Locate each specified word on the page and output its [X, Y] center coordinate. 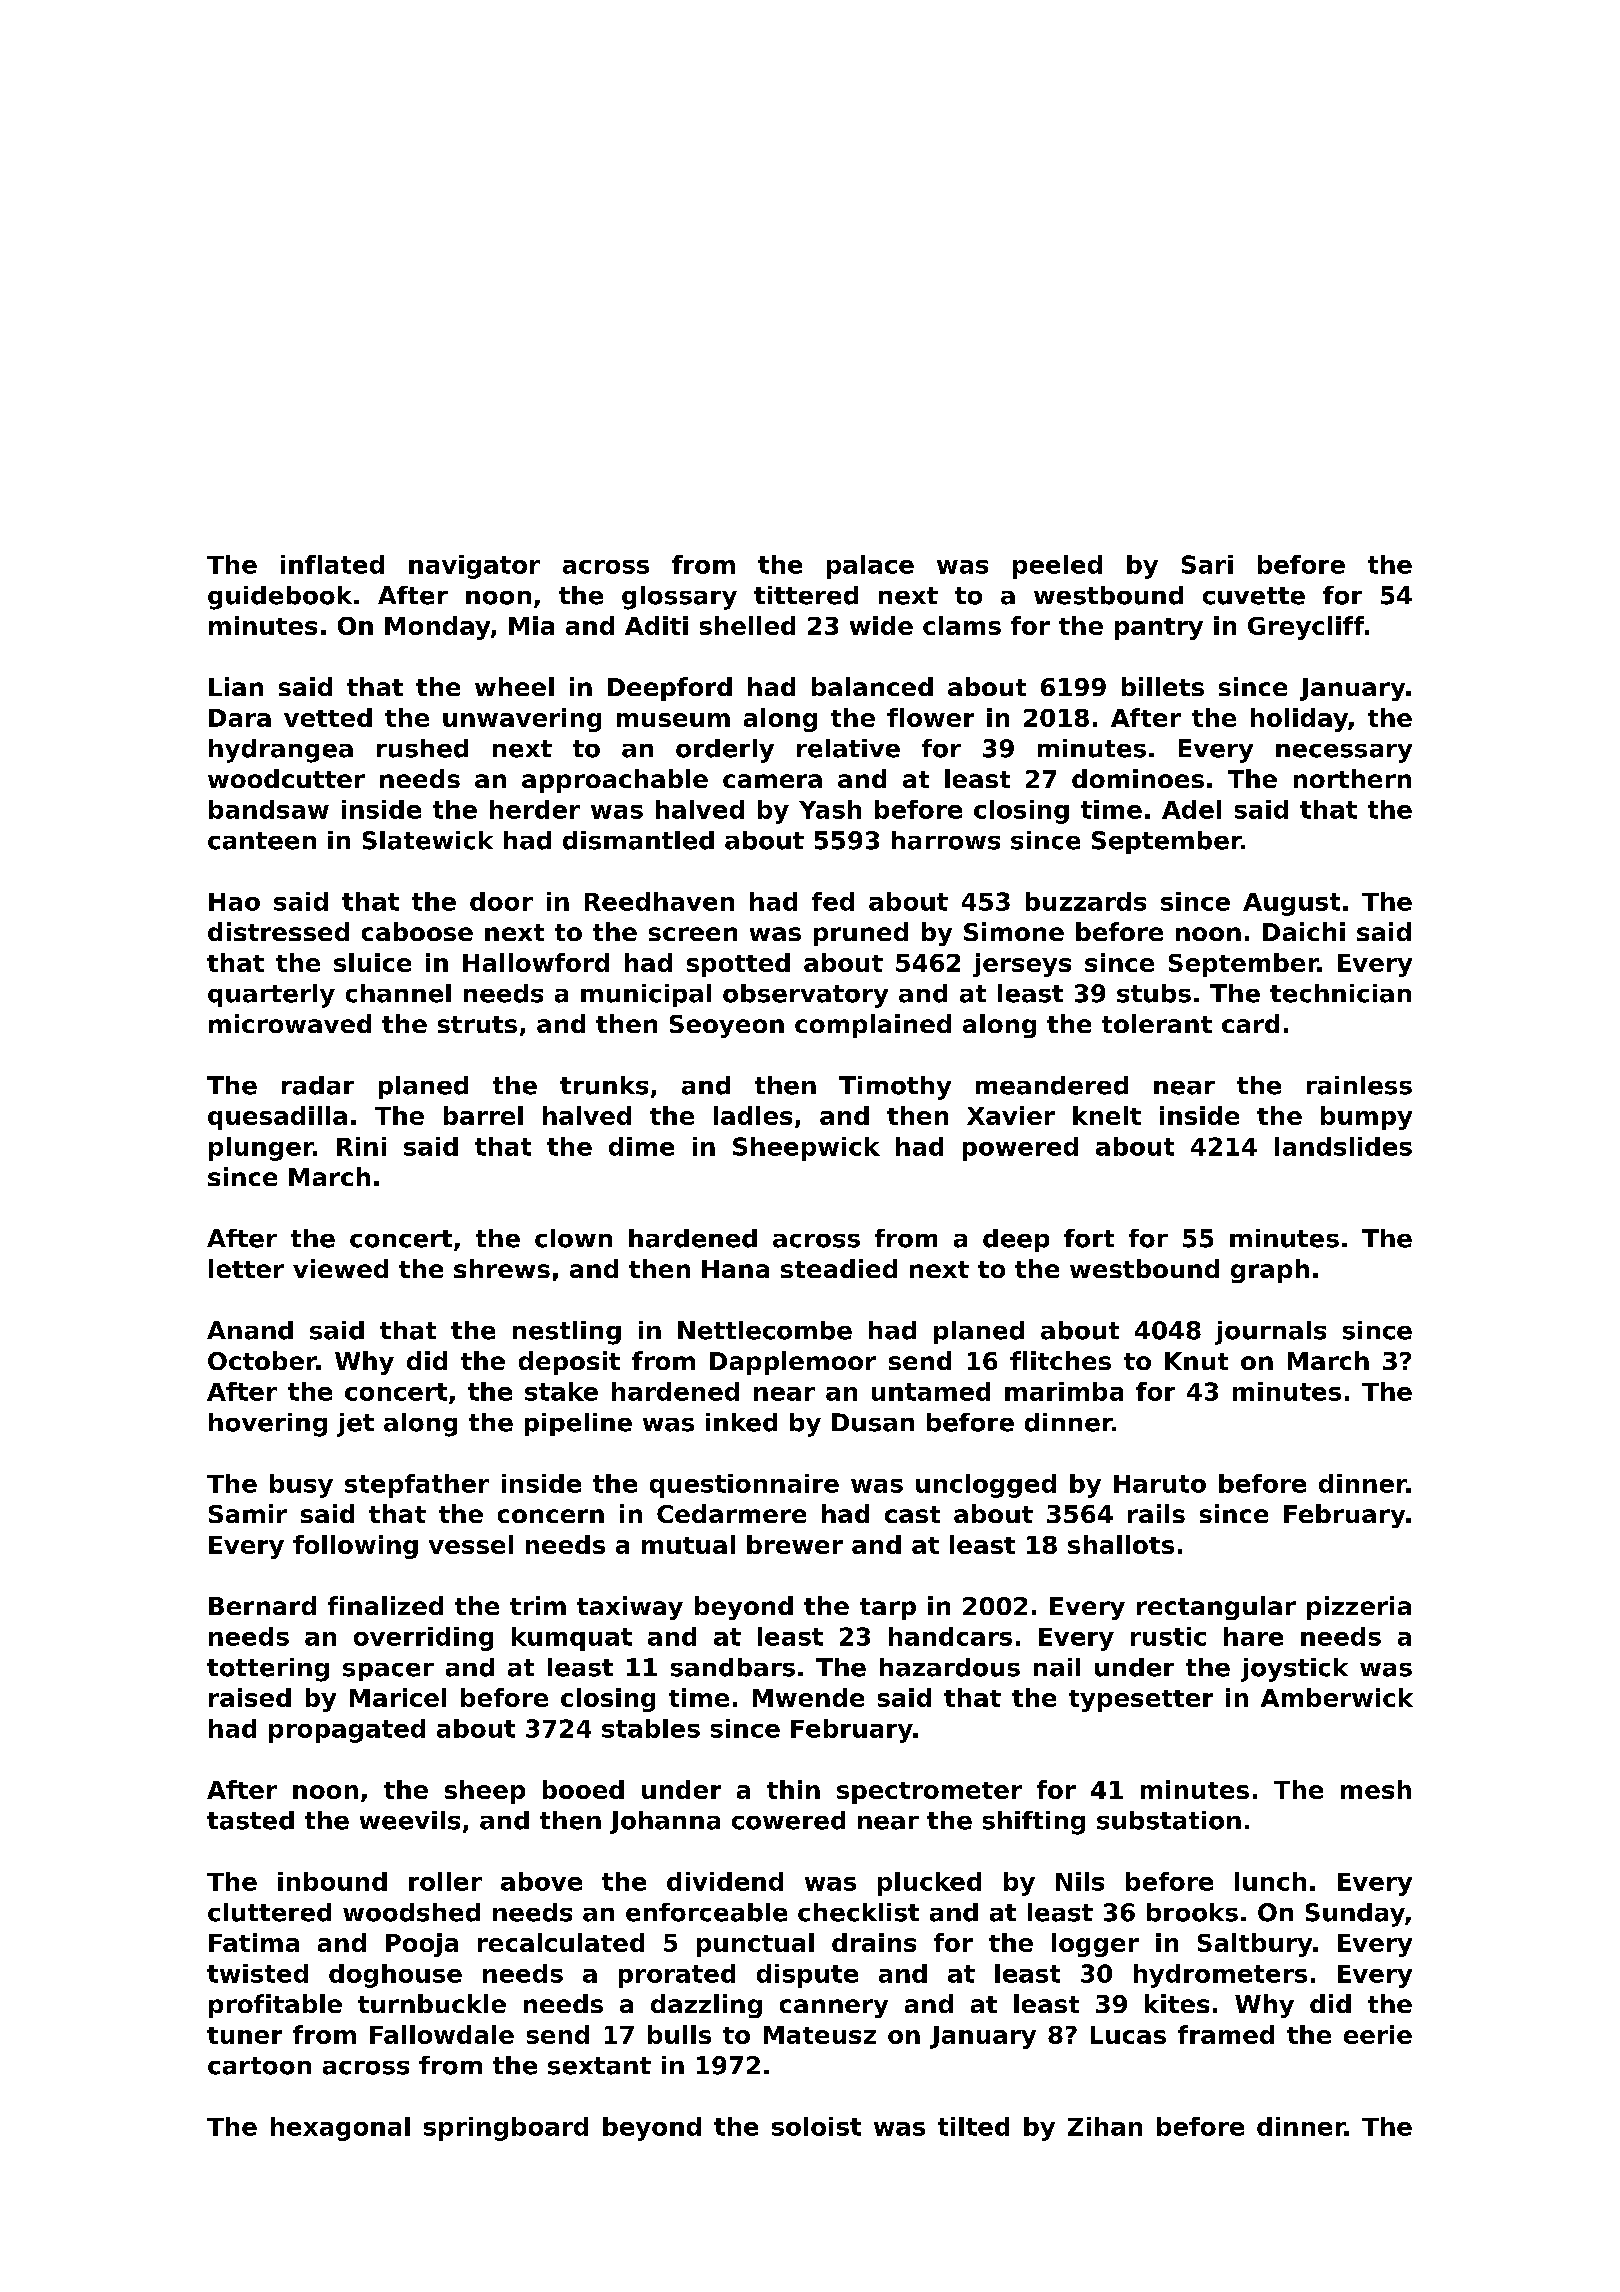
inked [741, 1422]
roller [445, 1881]
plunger [261, 1149]
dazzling [706, 2006]
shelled [747, 625]
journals [1270, 1333]
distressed [278, 931]
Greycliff [1306, 628]
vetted [328, 717]
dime [641, 1146]
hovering [268, 1425]
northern [1352, 778]
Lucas [1128, 2035]
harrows [946, 840]
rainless [1359, 1085]
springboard [506, 2129]
